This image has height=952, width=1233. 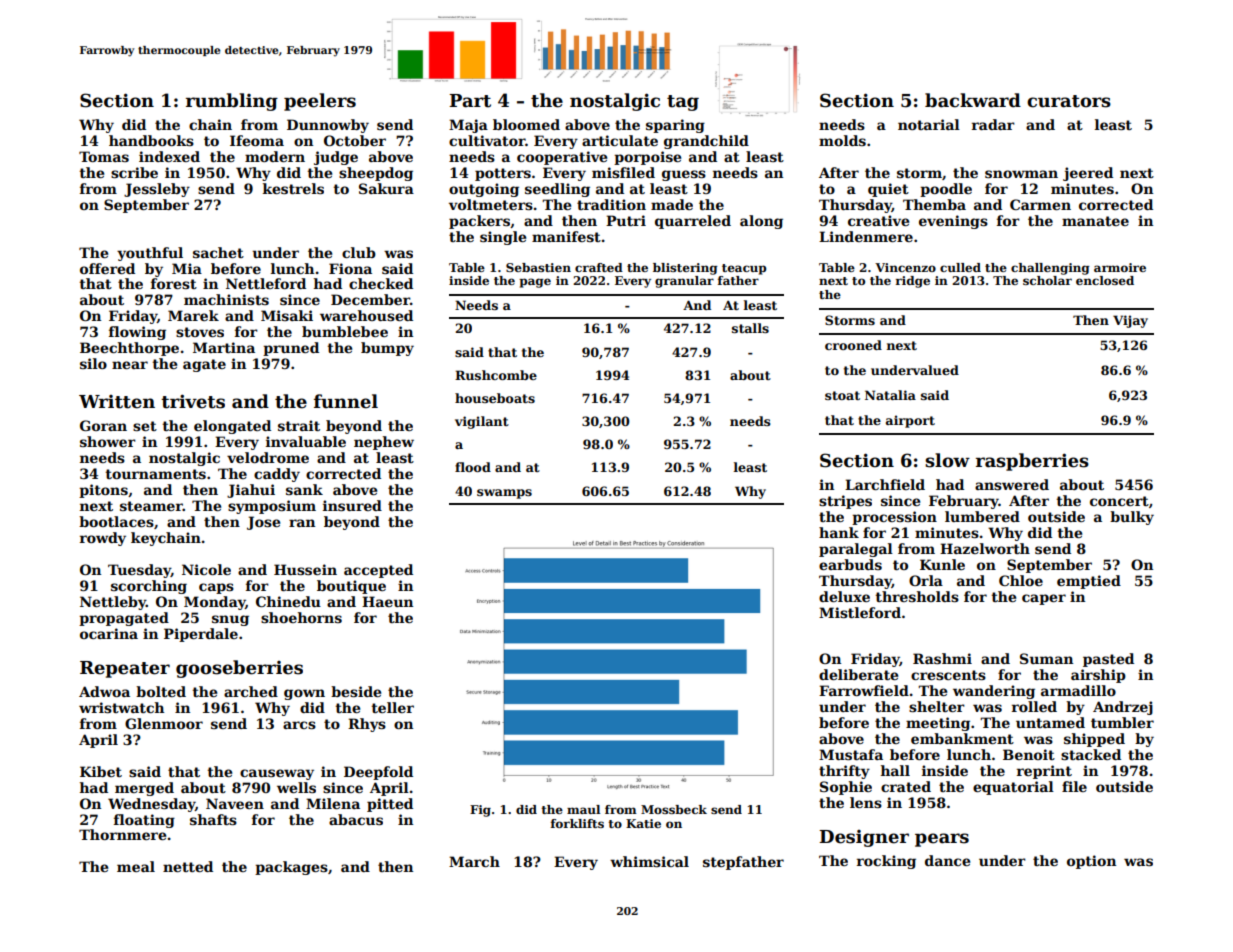 What do you see at coordinates (232, 102) in the image?
I see `rumbling` at bounding box center [232, 102].
